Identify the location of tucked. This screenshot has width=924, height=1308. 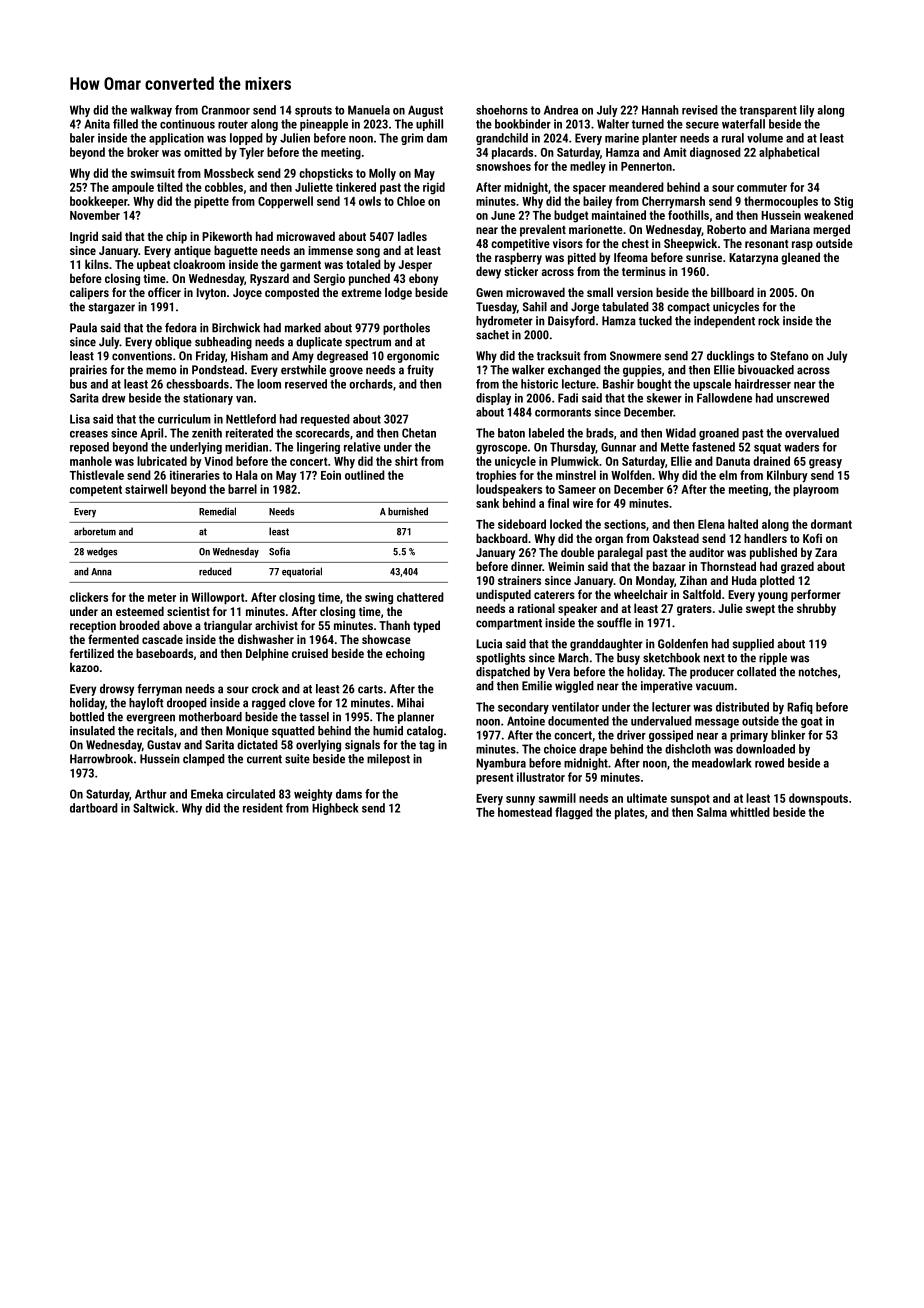
(655, 321).
